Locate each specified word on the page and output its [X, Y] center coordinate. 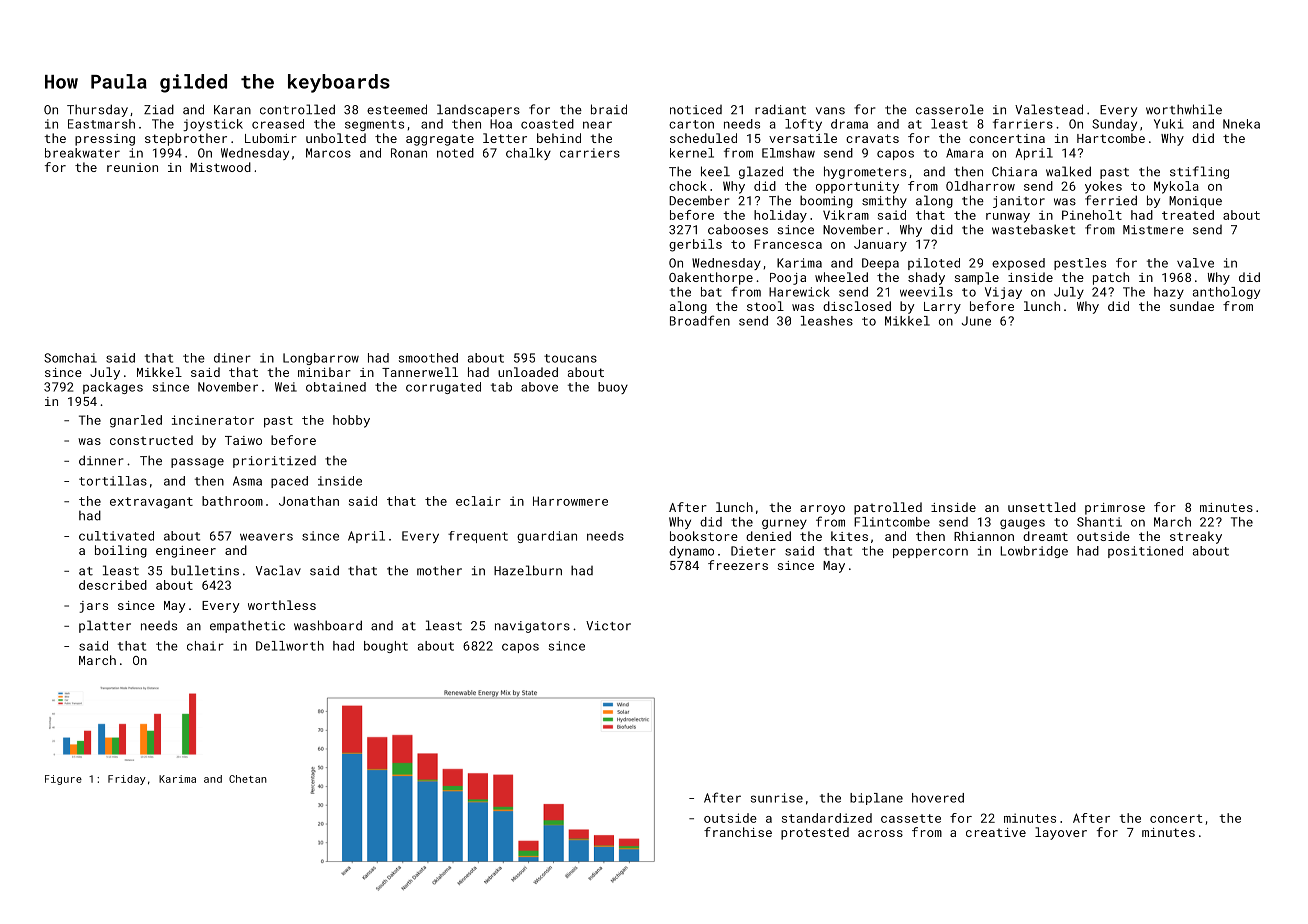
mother [439, 570]
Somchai [70, 358]
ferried [1111, 200]
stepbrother [186, 139]
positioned [1145, 552]
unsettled [1042, 507]
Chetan [248, 779]
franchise [738, 832]
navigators [532, 627]
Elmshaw [788, 153]
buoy [613, 388]
